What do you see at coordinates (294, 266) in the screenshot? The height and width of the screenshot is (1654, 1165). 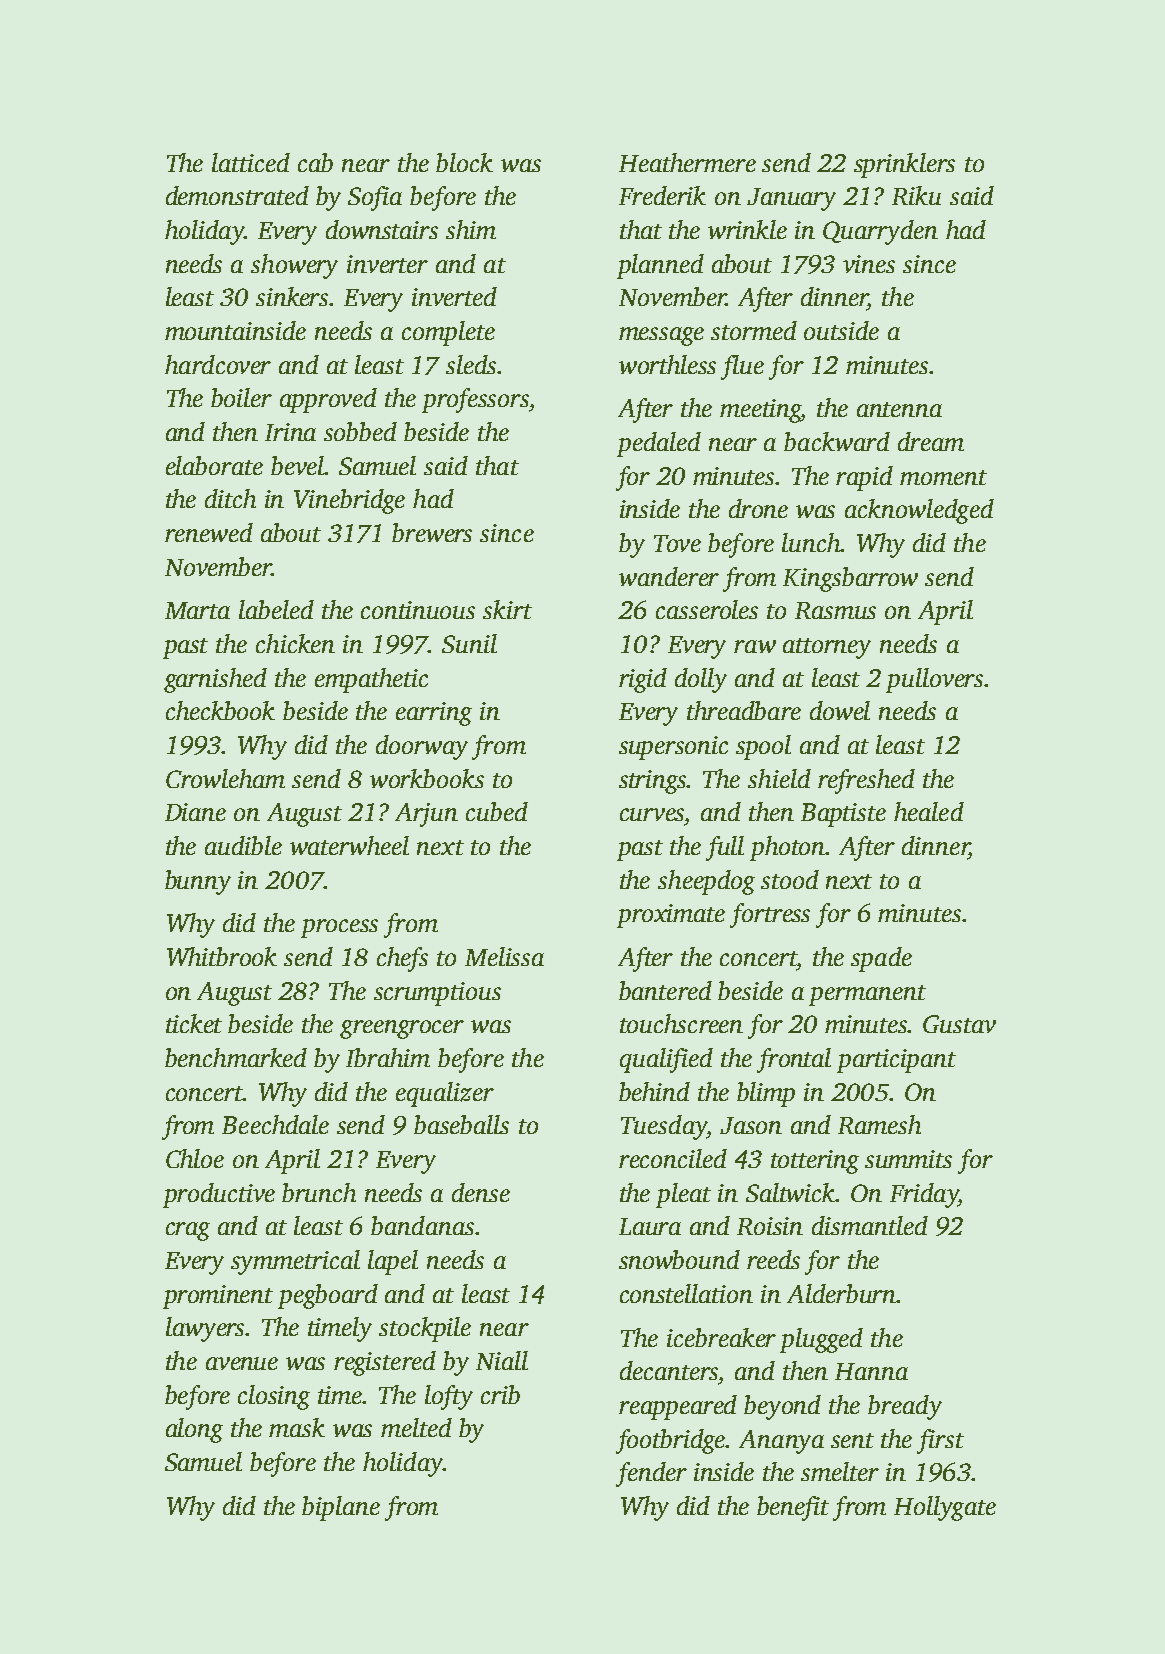 I see `showery` at bounding box center [294, 266].
